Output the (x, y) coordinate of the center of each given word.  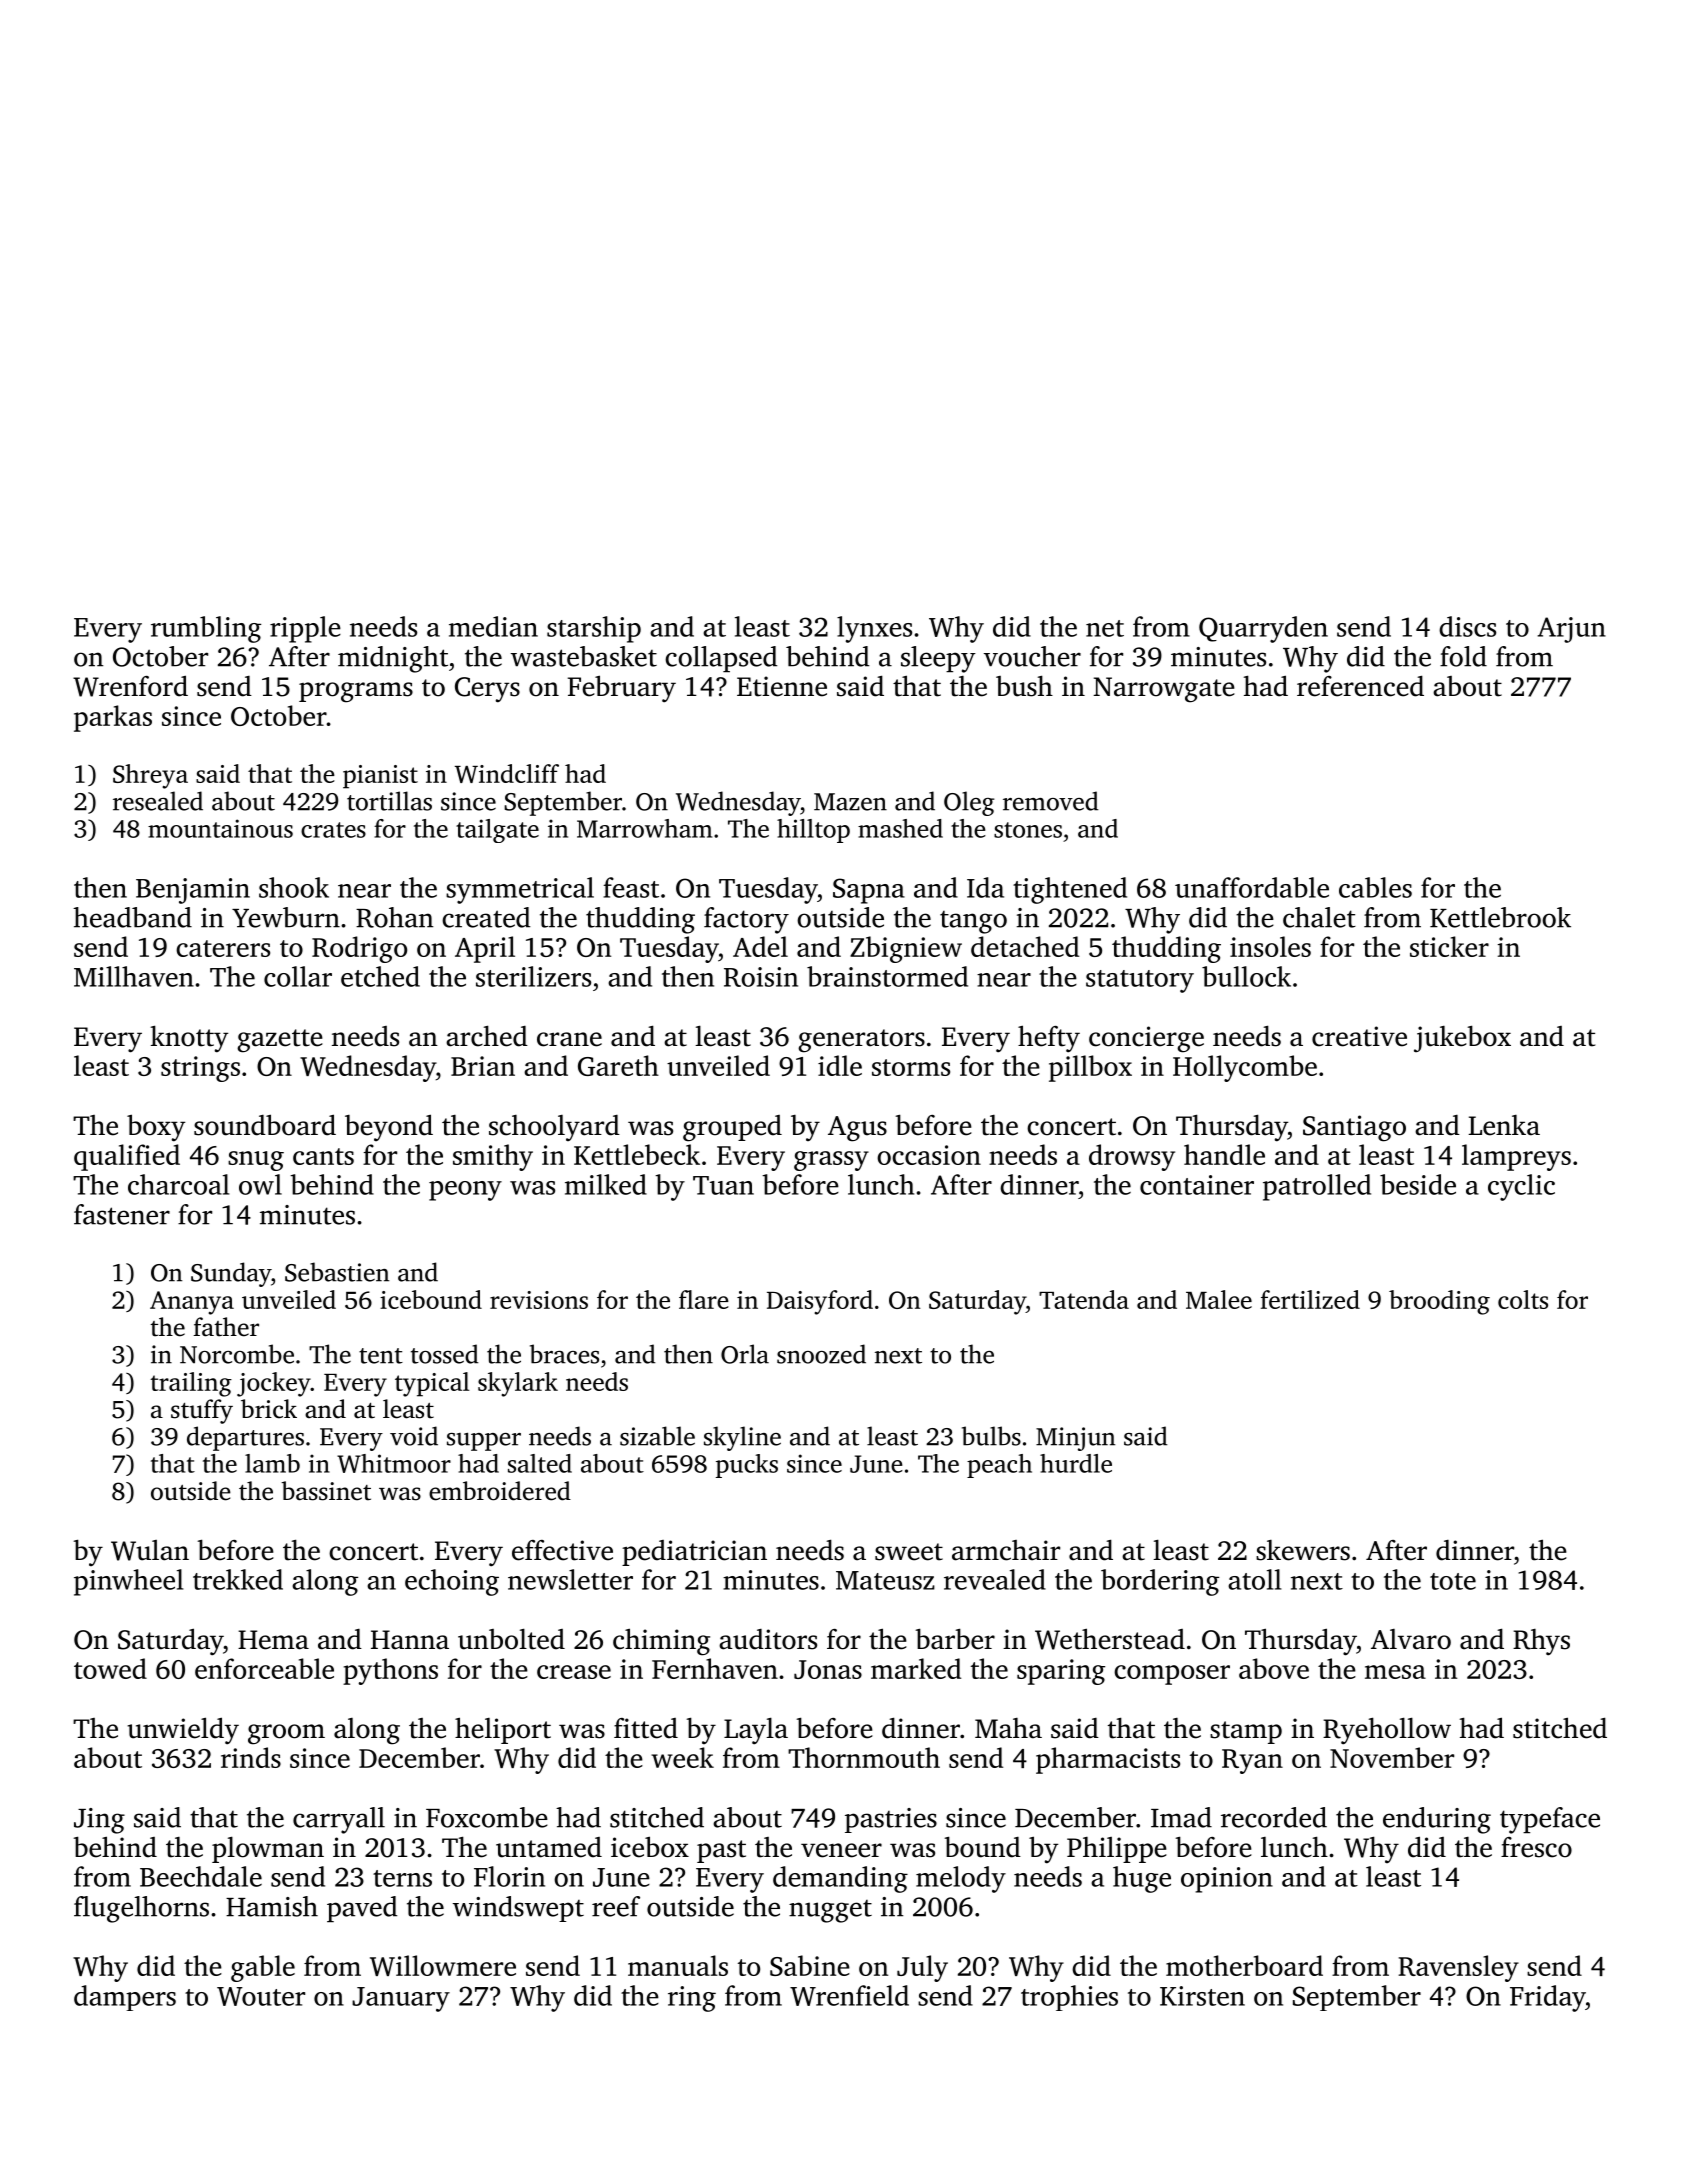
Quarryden (1263, 629)
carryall (339, 1820)
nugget (830, 1911)
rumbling (206, 629)
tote (1453, 1581)
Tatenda (1084, 1299)
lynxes (874, 629)
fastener (122, 1214)
